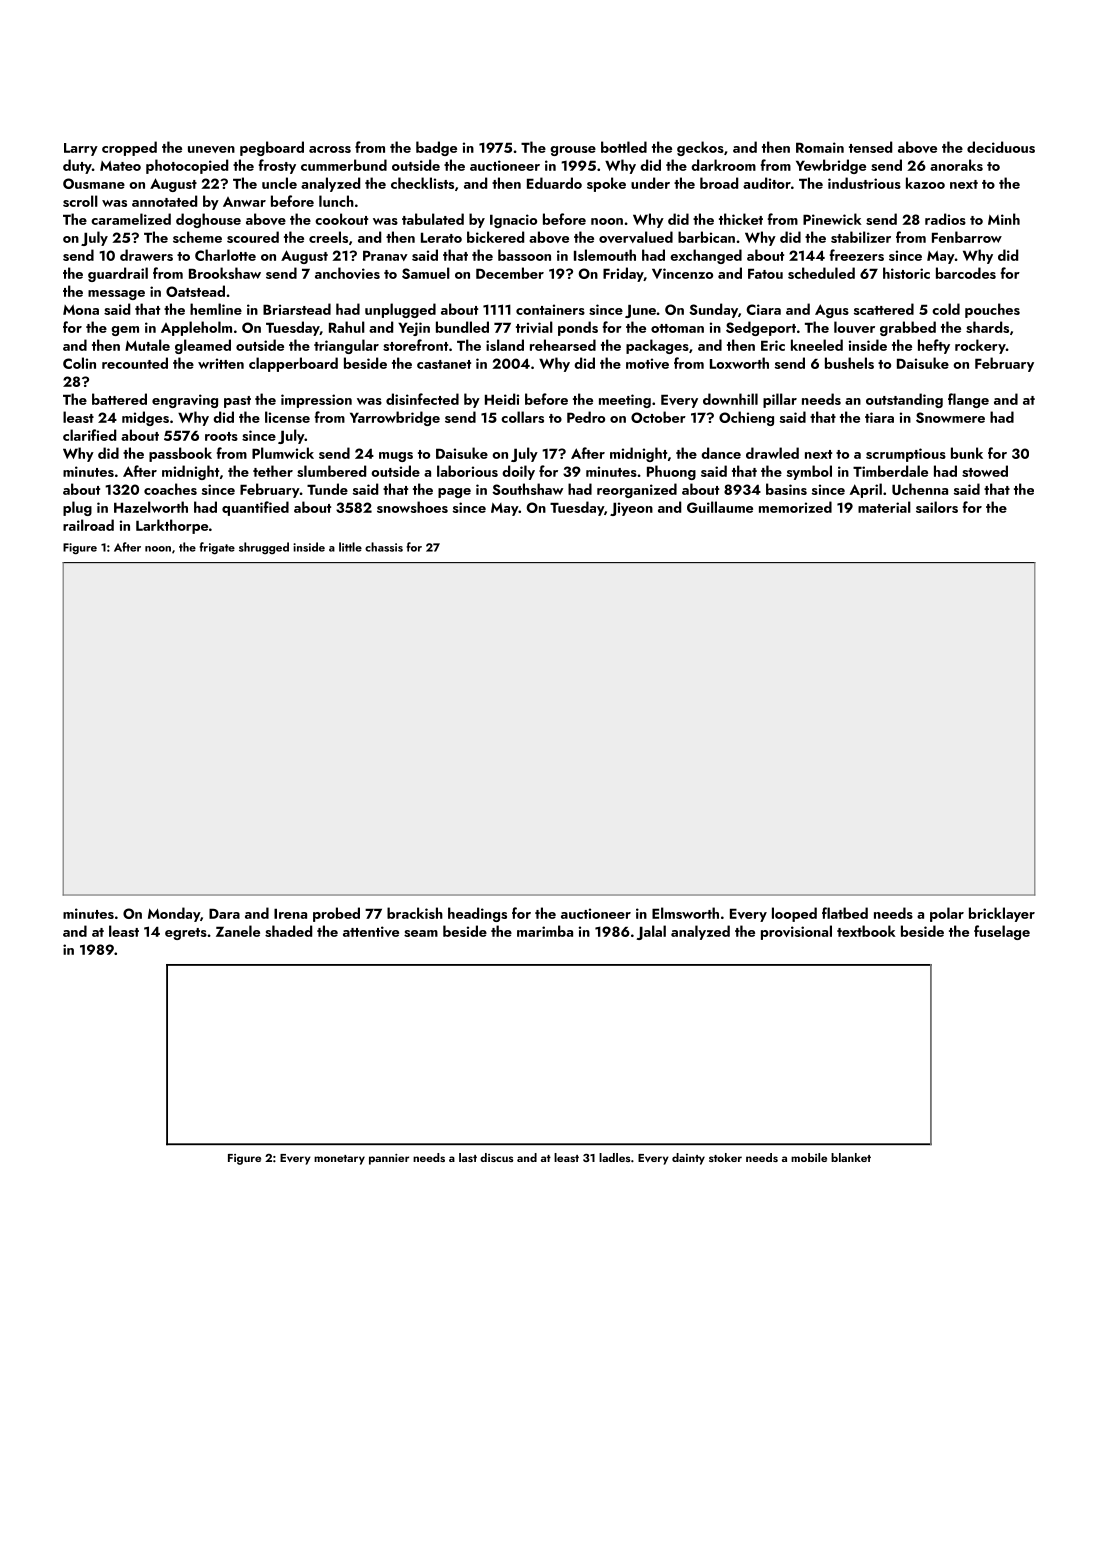  I want to click on packages, so click(657, 346).
